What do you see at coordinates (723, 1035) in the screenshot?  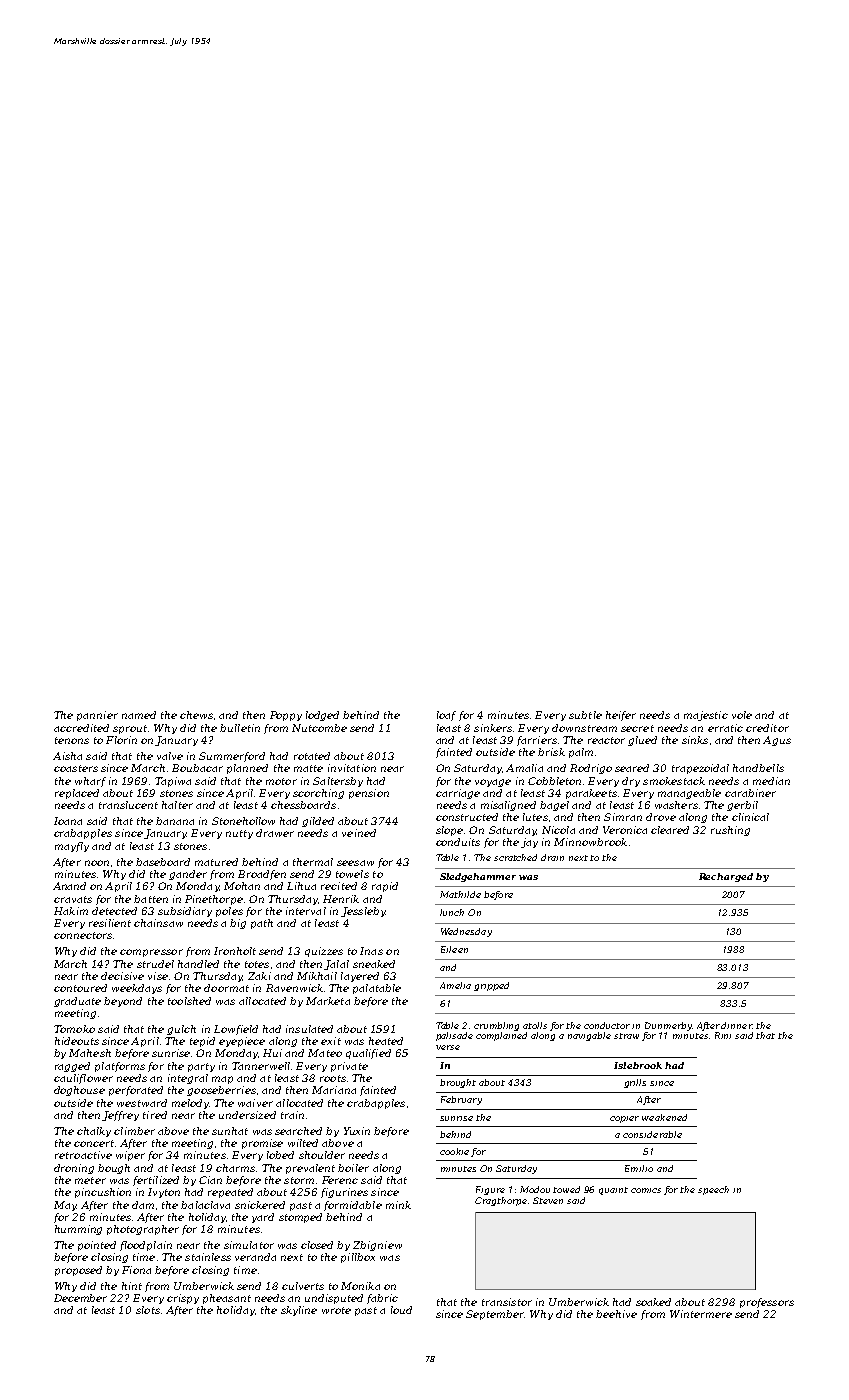 I see `Rini` at bounding box center [723, 1035].
